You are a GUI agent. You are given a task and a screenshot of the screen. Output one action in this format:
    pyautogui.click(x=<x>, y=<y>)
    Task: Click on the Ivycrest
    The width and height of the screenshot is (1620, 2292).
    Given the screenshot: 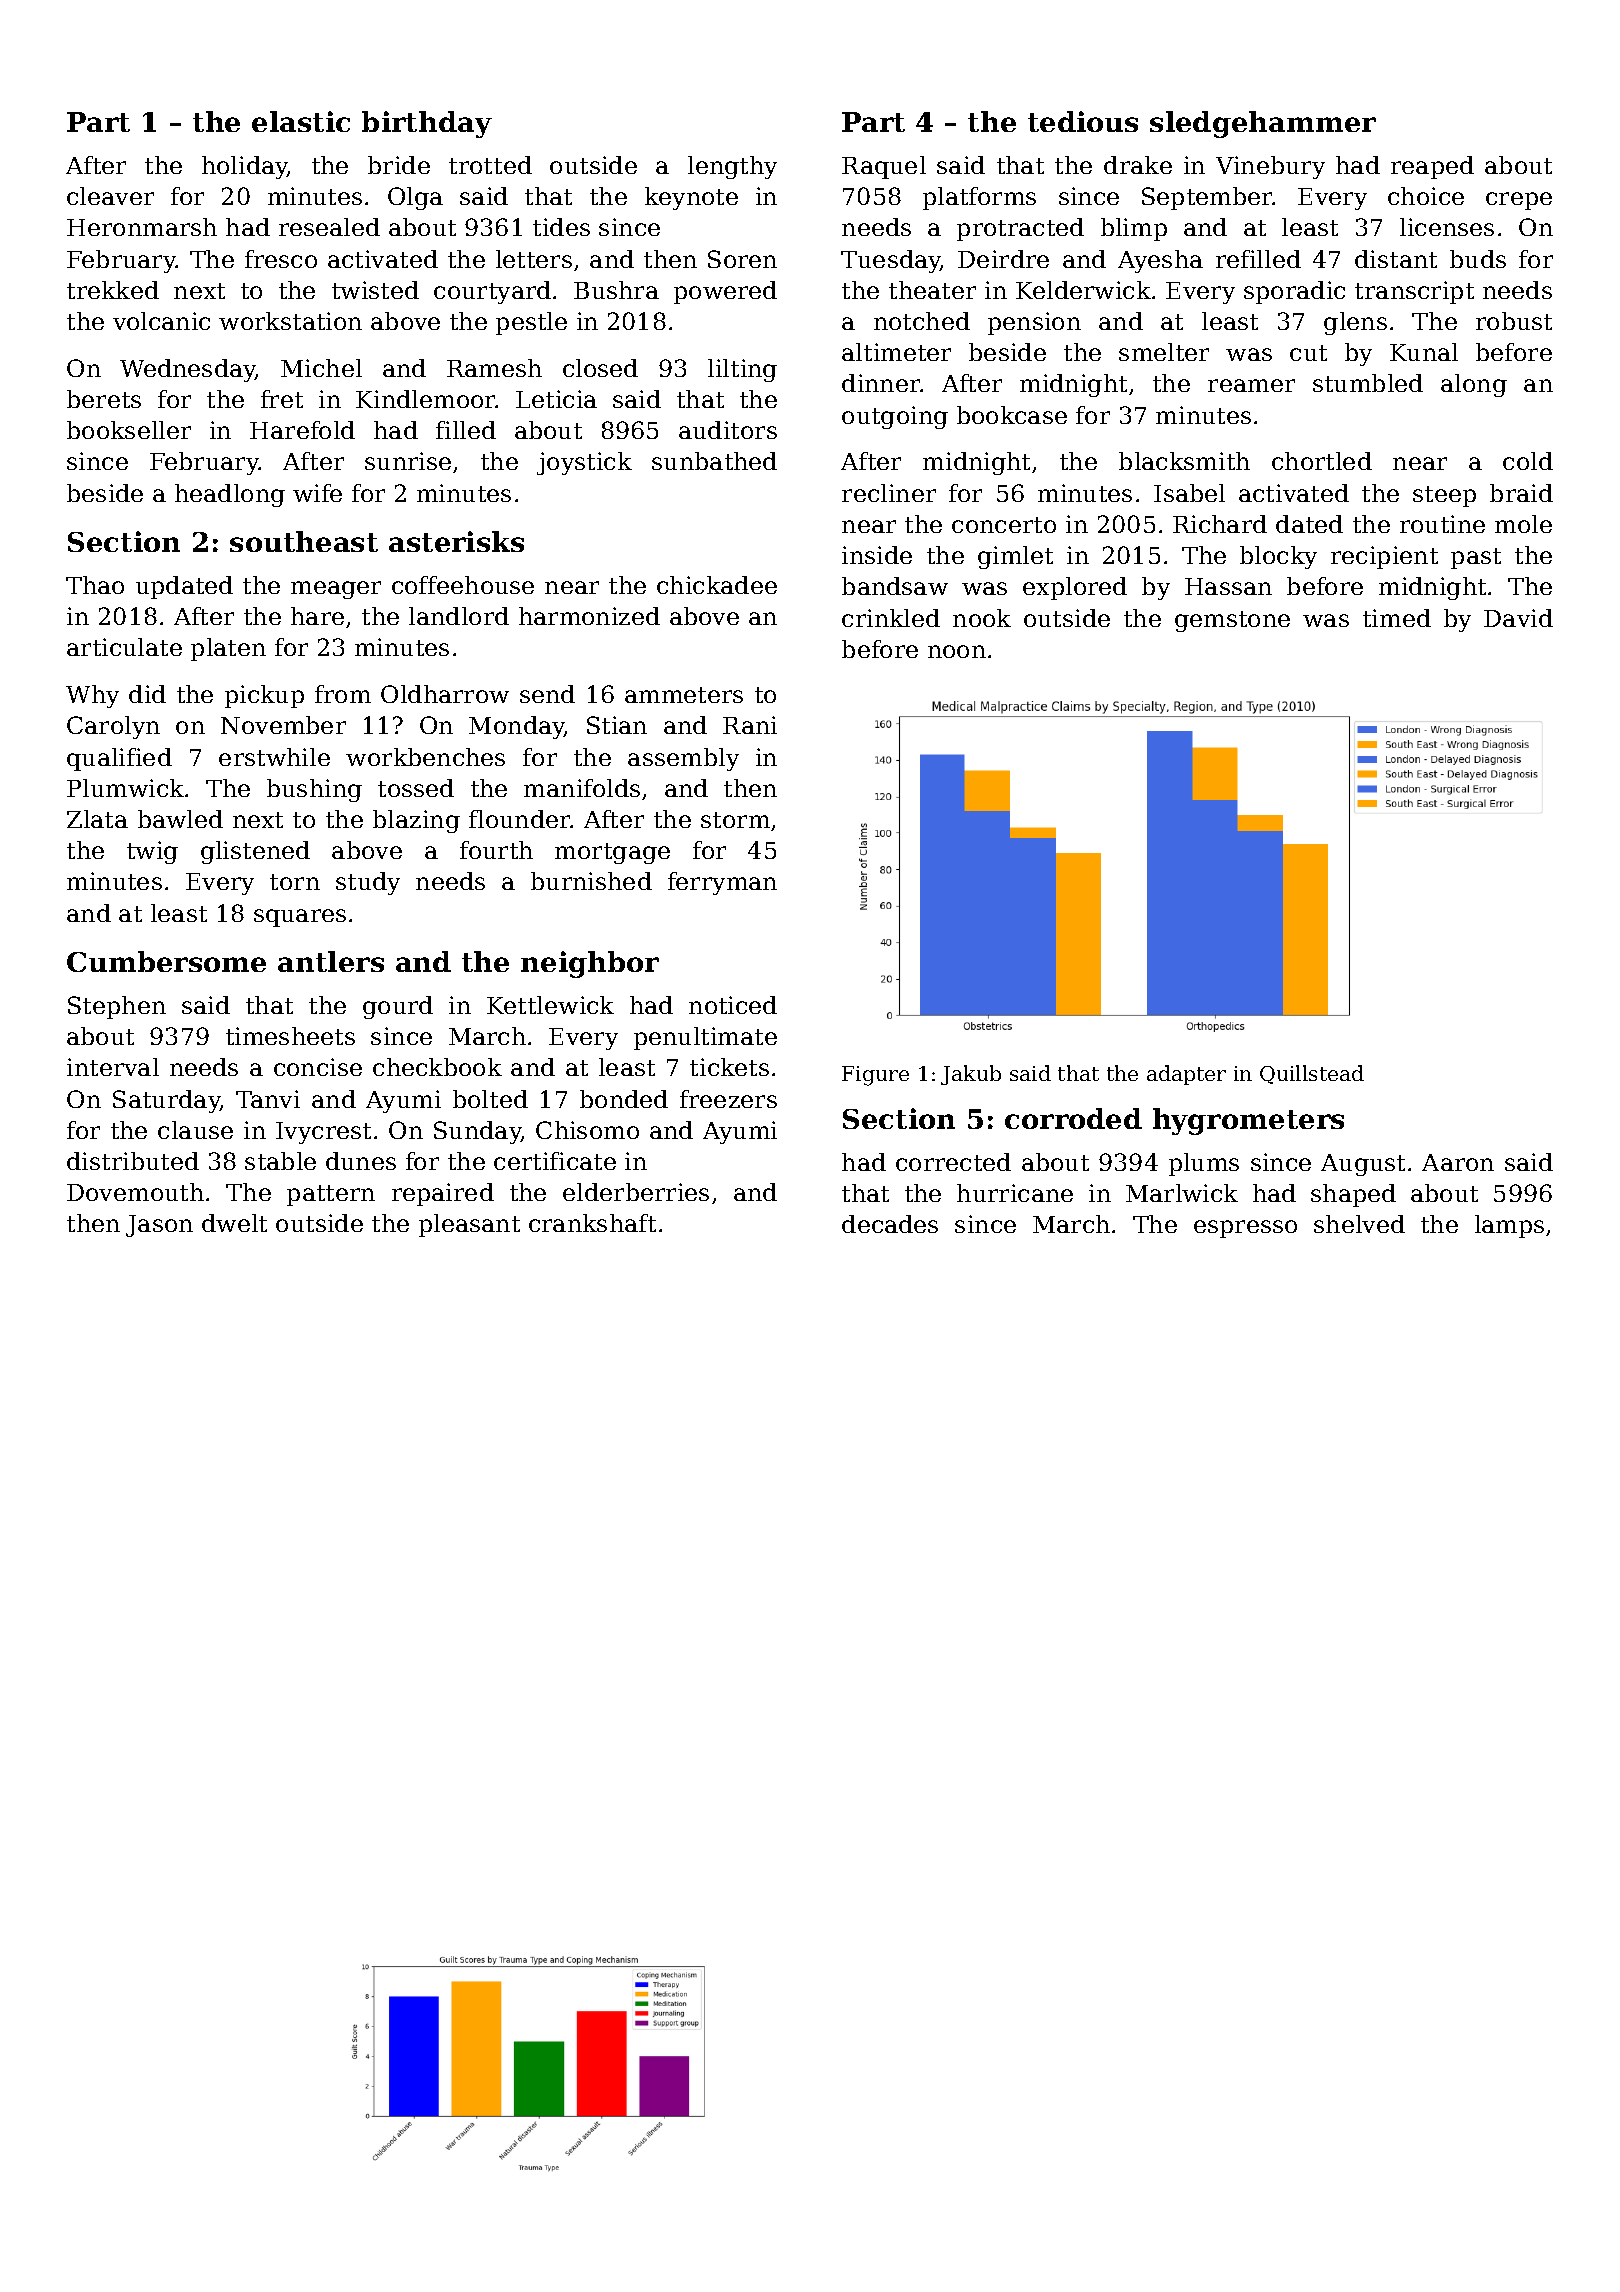 What is the action you would take?
    pyautogui.click(x=323, y=1133)
